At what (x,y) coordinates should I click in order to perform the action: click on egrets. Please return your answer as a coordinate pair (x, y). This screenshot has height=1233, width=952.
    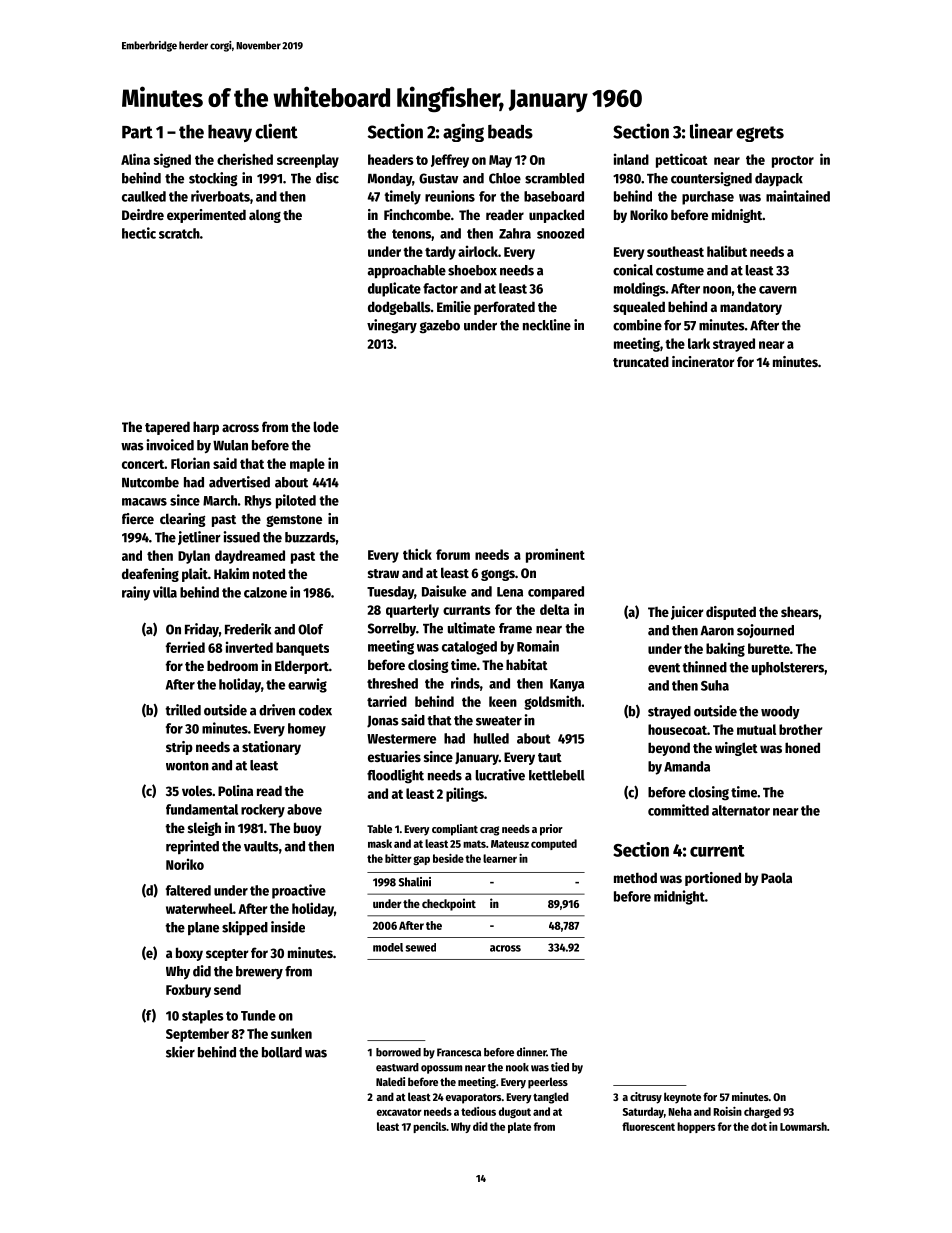
    Looking at the image, I should click on (760, 134).
